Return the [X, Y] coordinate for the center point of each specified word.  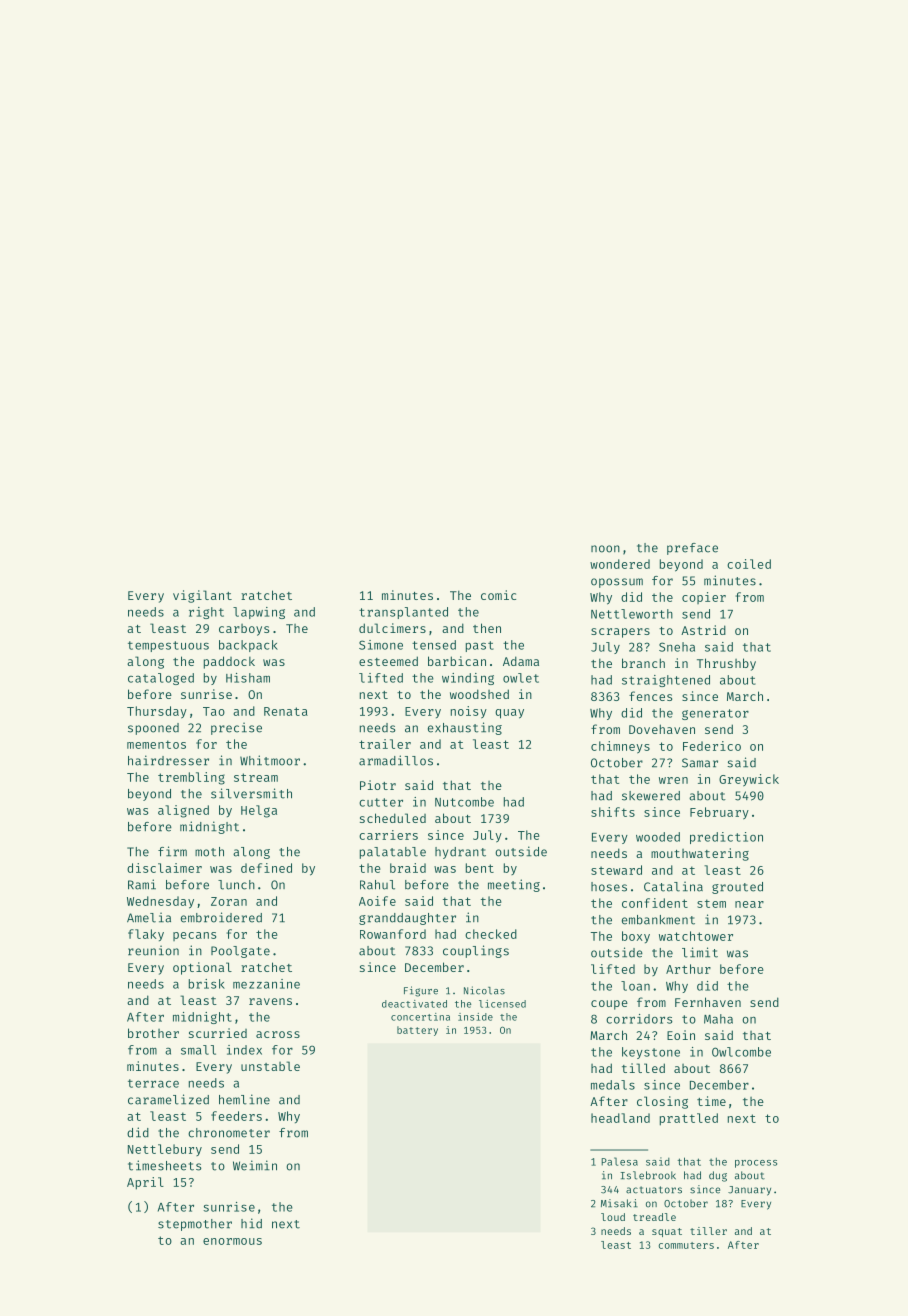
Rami [142, 884]
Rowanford [393, 934]
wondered [620, 564]
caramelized [168, 1099]
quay [509, 714]
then [487, 628]
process [756, 1164]
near [749, 904]
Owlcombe [741, 1052]
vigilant [202, 596]
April [145, 1183]
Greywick [749, 780]
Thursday [157, 712]
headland [620, 1118]
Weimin [255, 1165]
